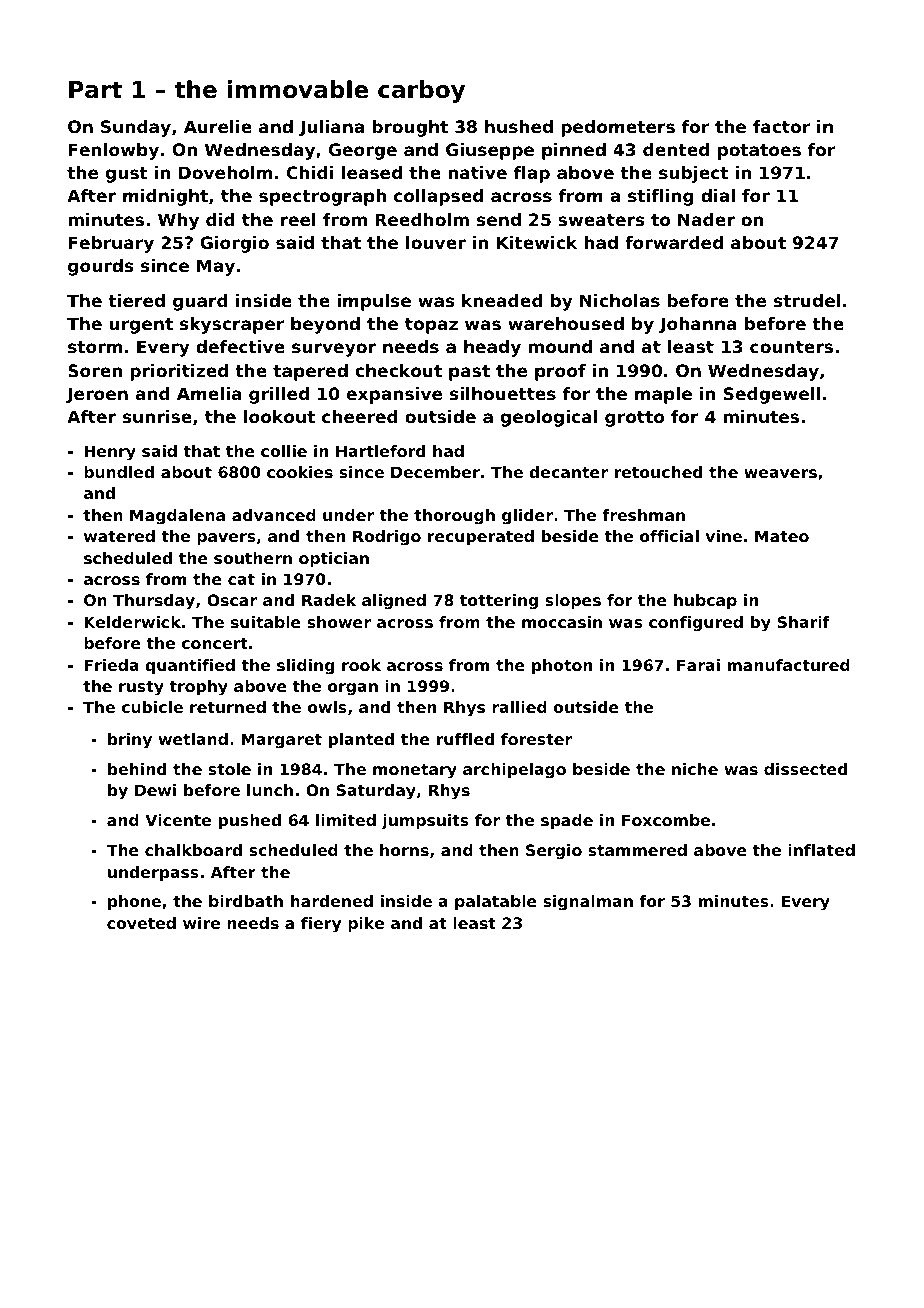  Describe the element at coordinates (698, 665) in the screenshot. I see `Farai` at that location.
